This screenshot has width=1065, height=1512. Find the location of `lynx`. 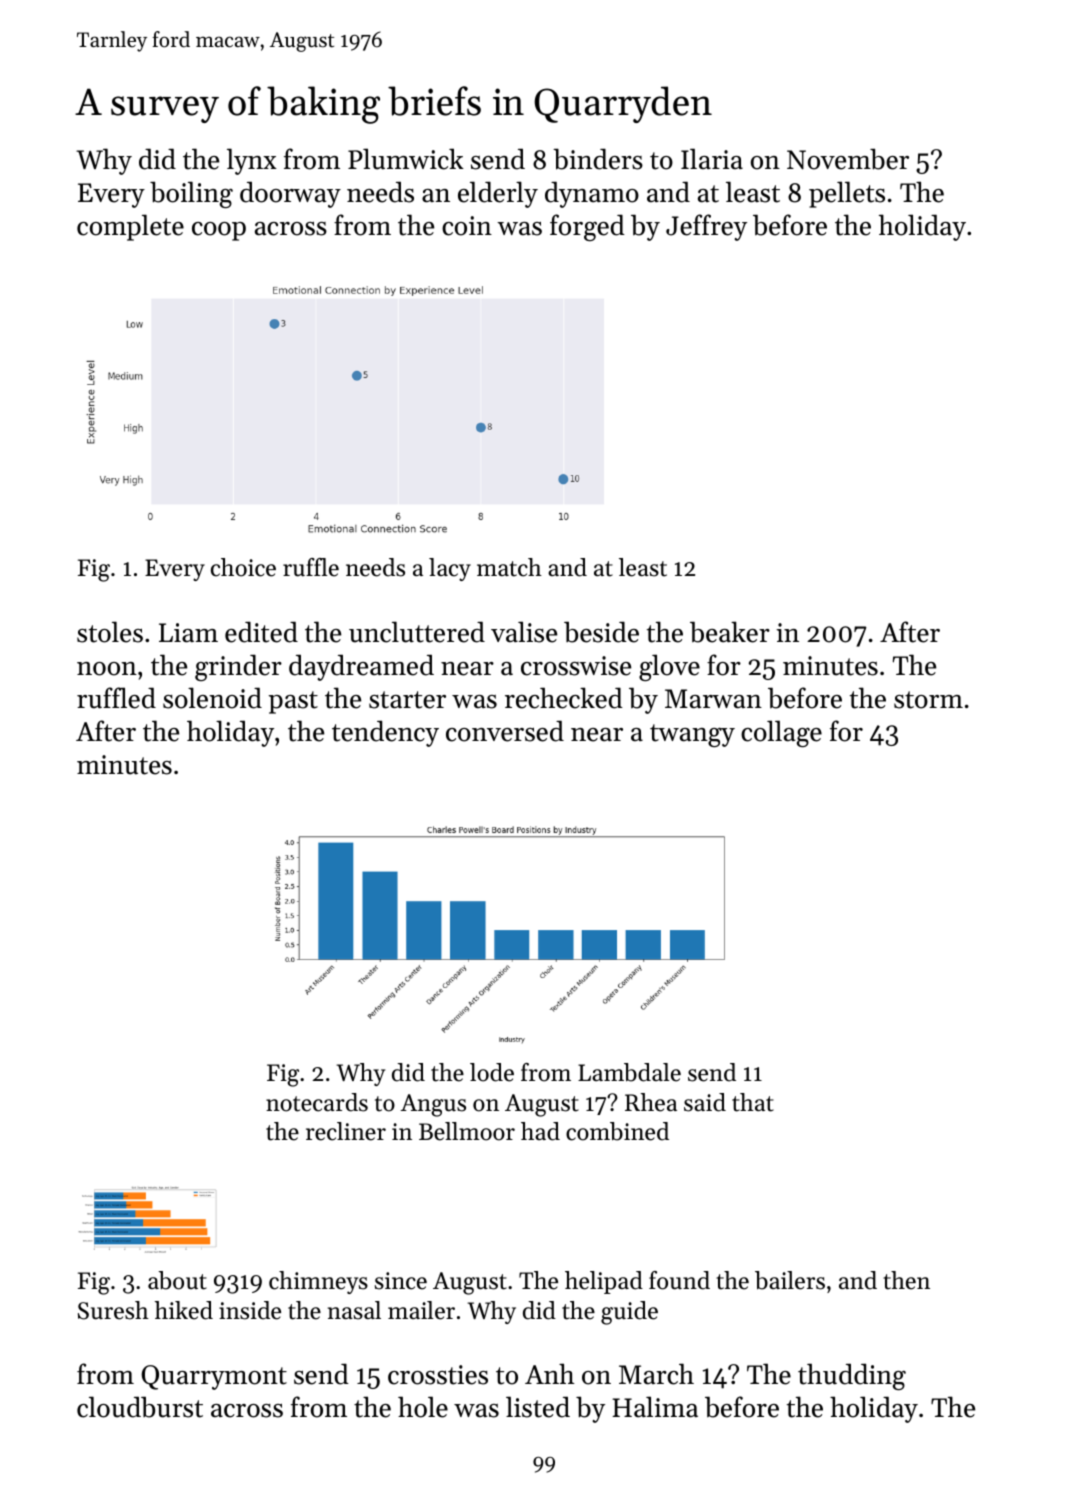

lynx is located at coordinates (252, 161).
